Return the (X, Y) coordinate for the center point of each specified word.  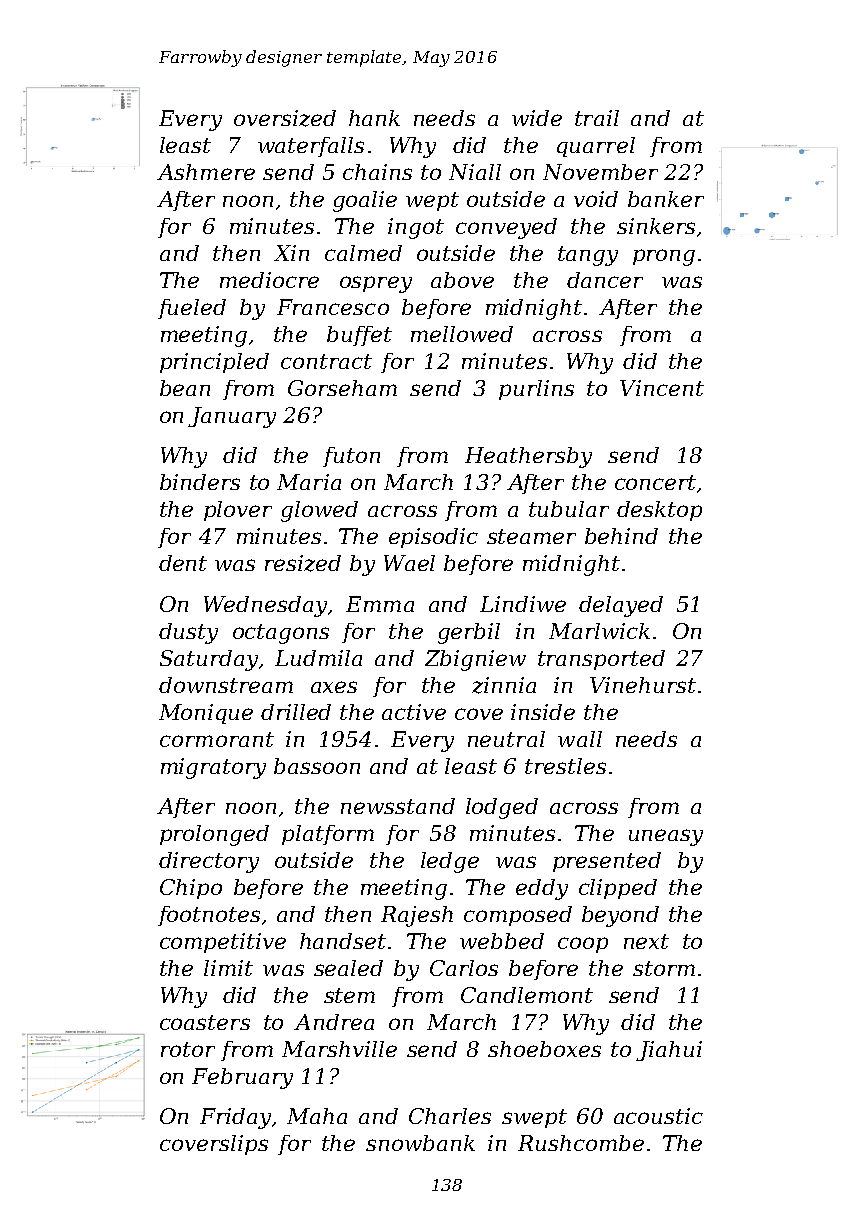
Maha (317, 1116)
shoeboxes (544, 1049)
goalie (365, 201)
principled (214, 363)
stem (349, 995)
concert (655, 482)
